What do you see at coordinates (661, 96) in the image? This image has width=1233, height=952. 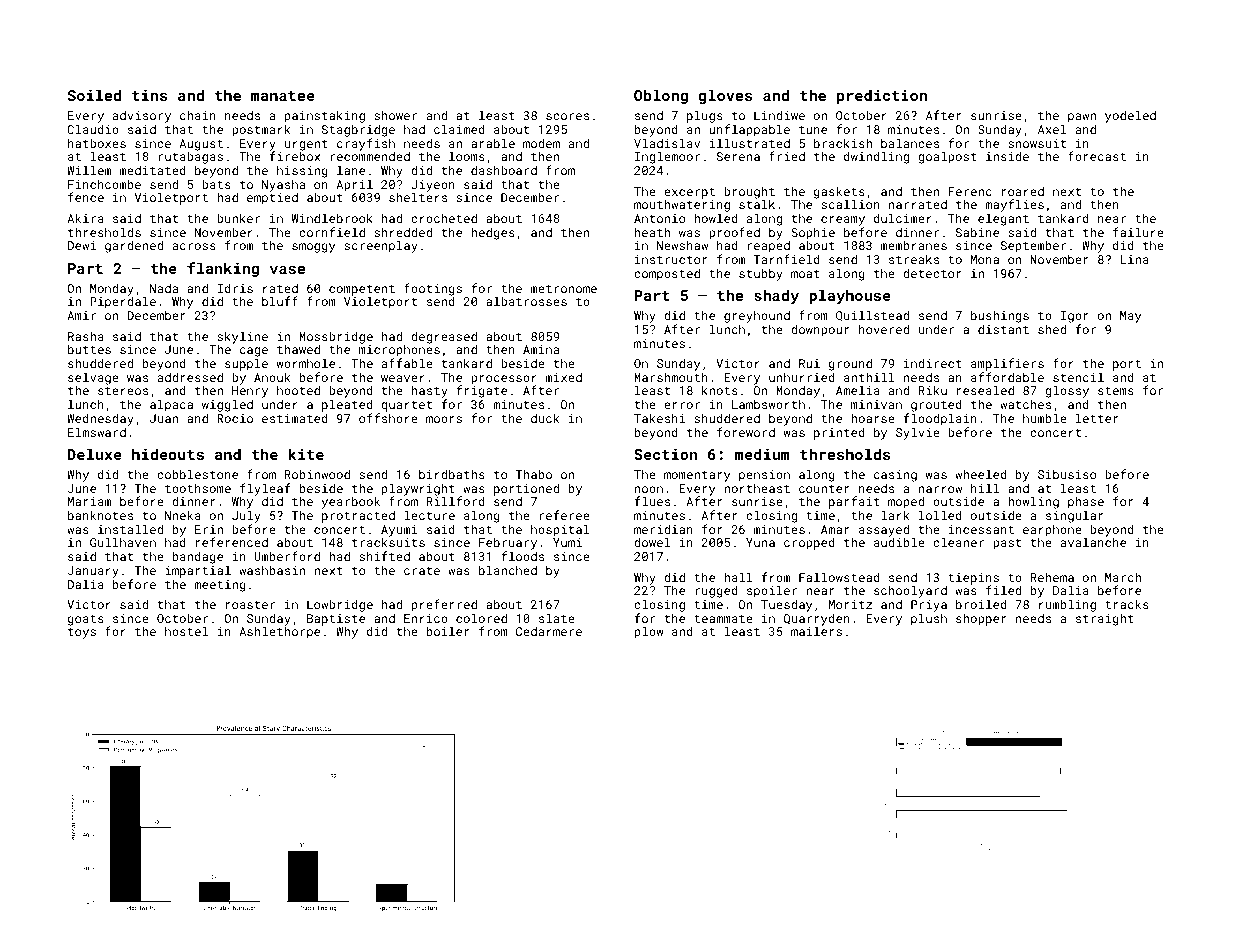 I see `Oblong` at bounding box center [661, 96].
